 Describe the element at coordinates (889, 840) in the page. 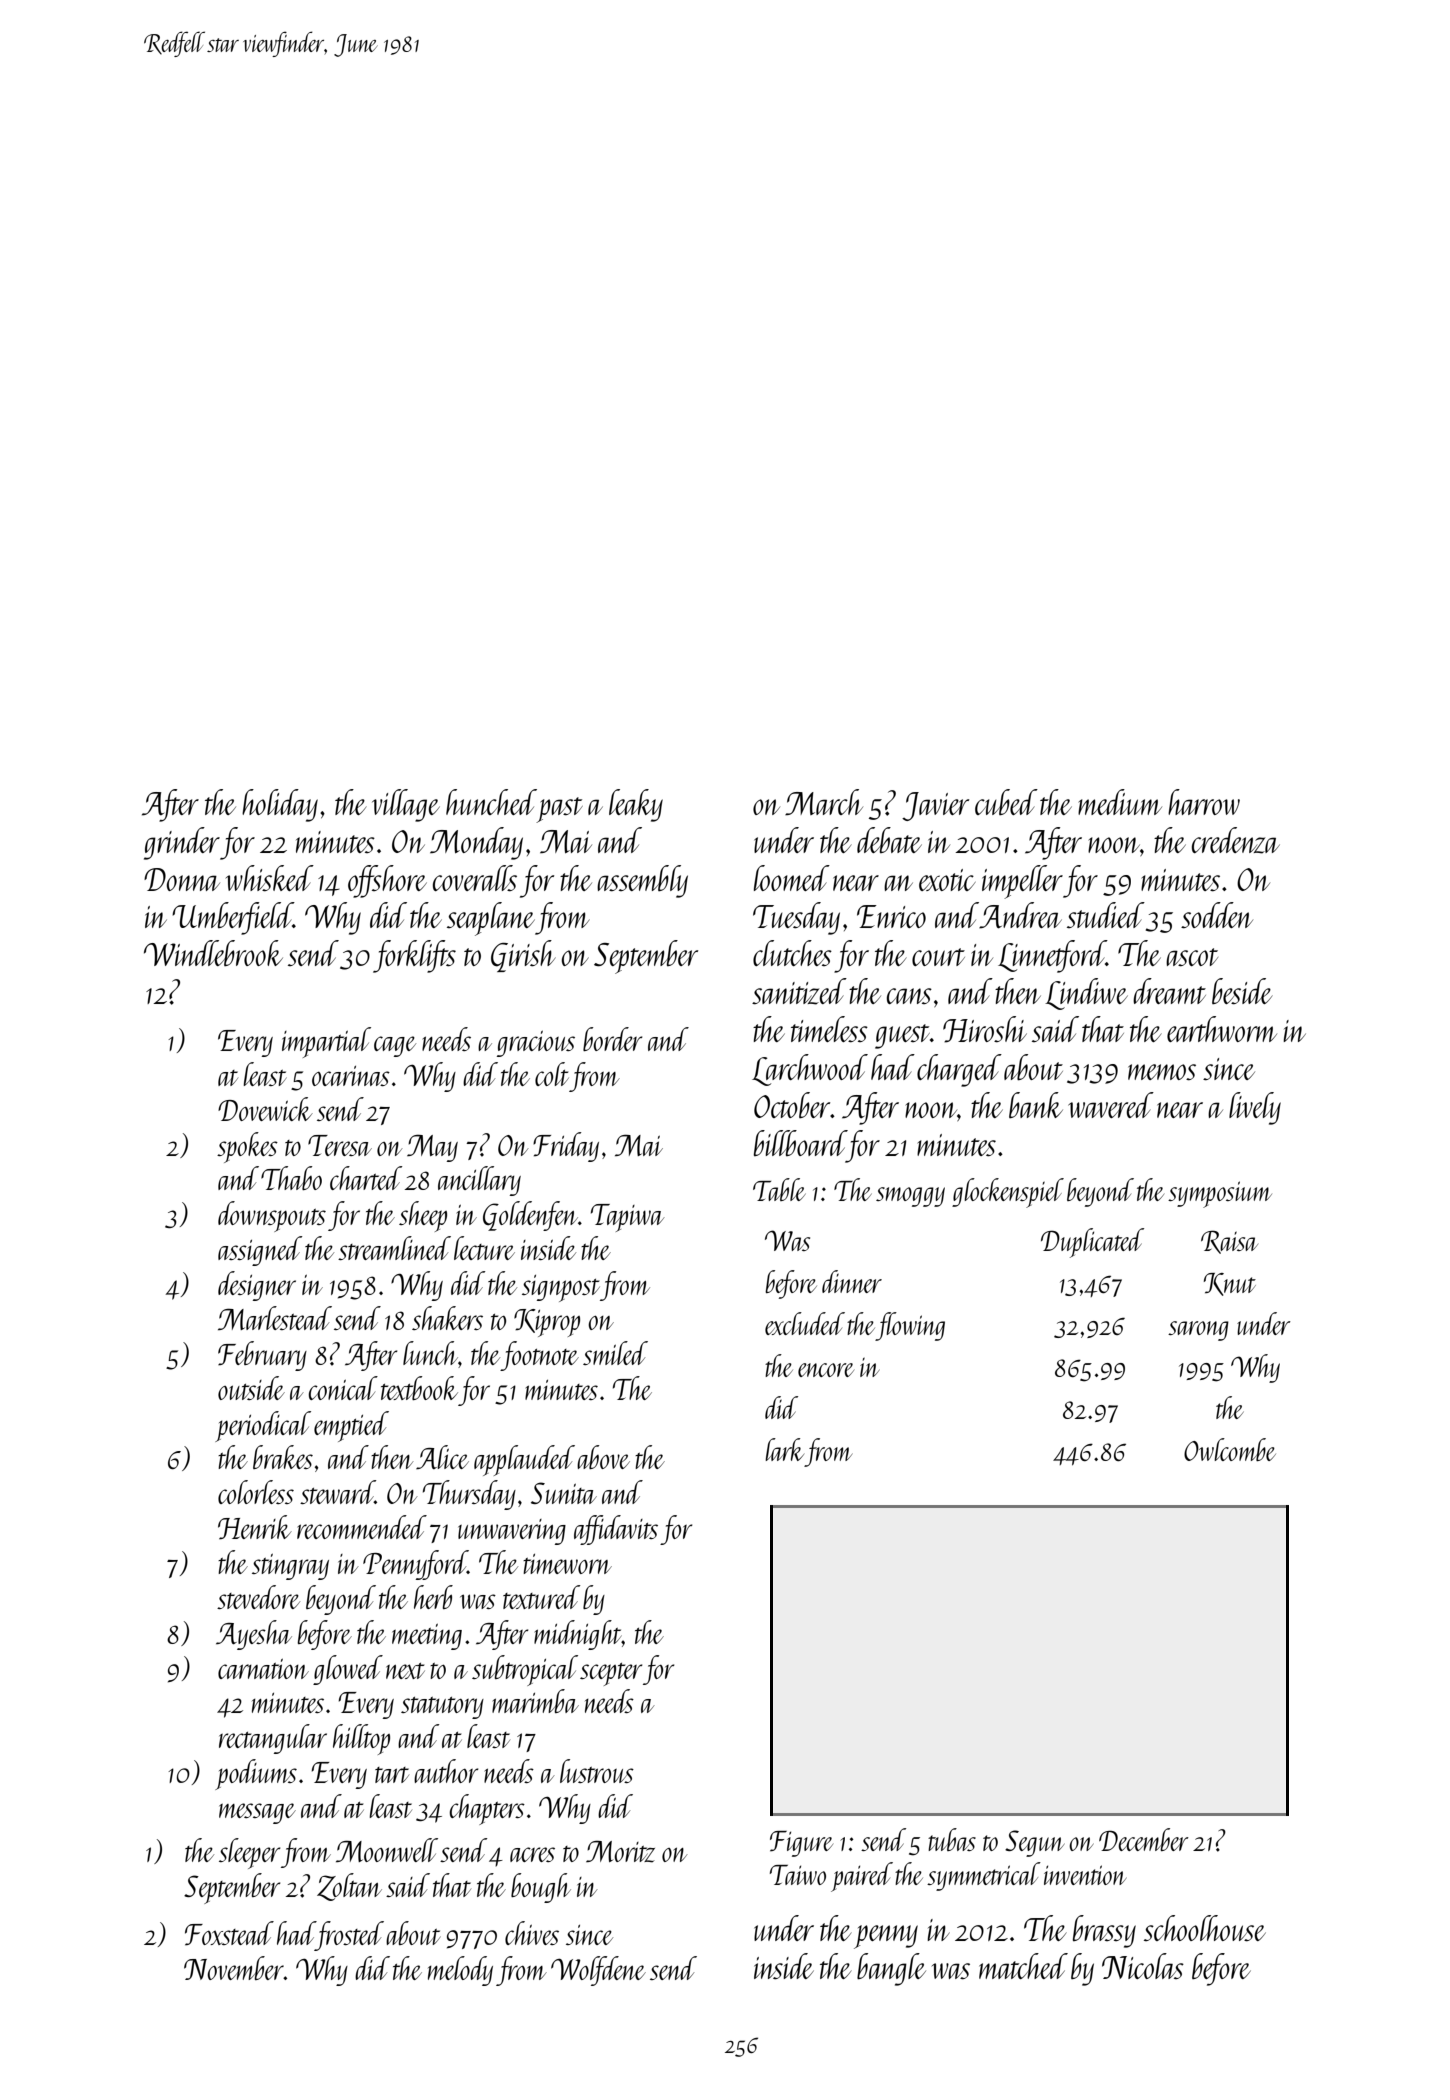

I see `debate` at that location.
